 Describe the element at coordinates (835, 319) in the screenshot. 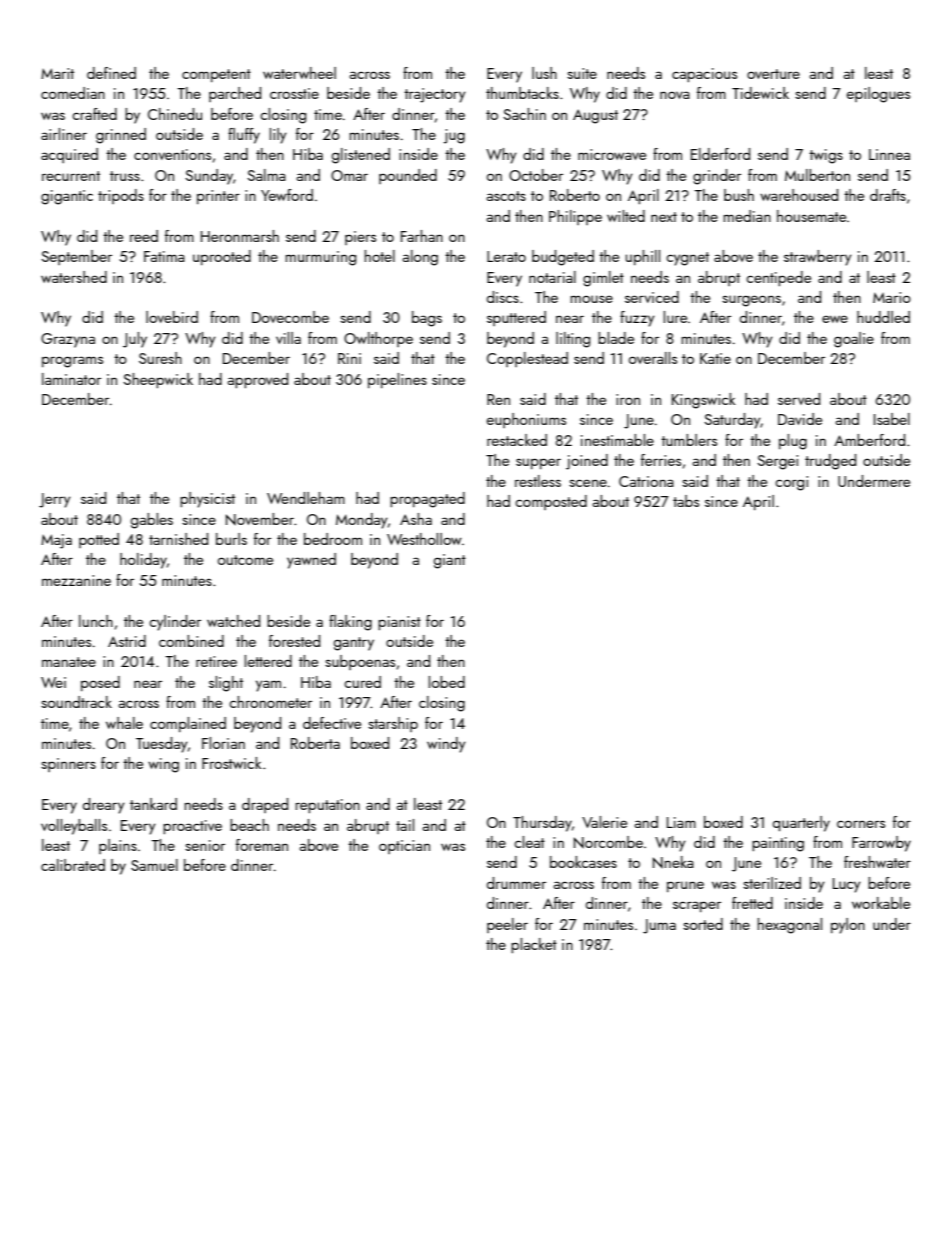

I see `ewe` at that location.
